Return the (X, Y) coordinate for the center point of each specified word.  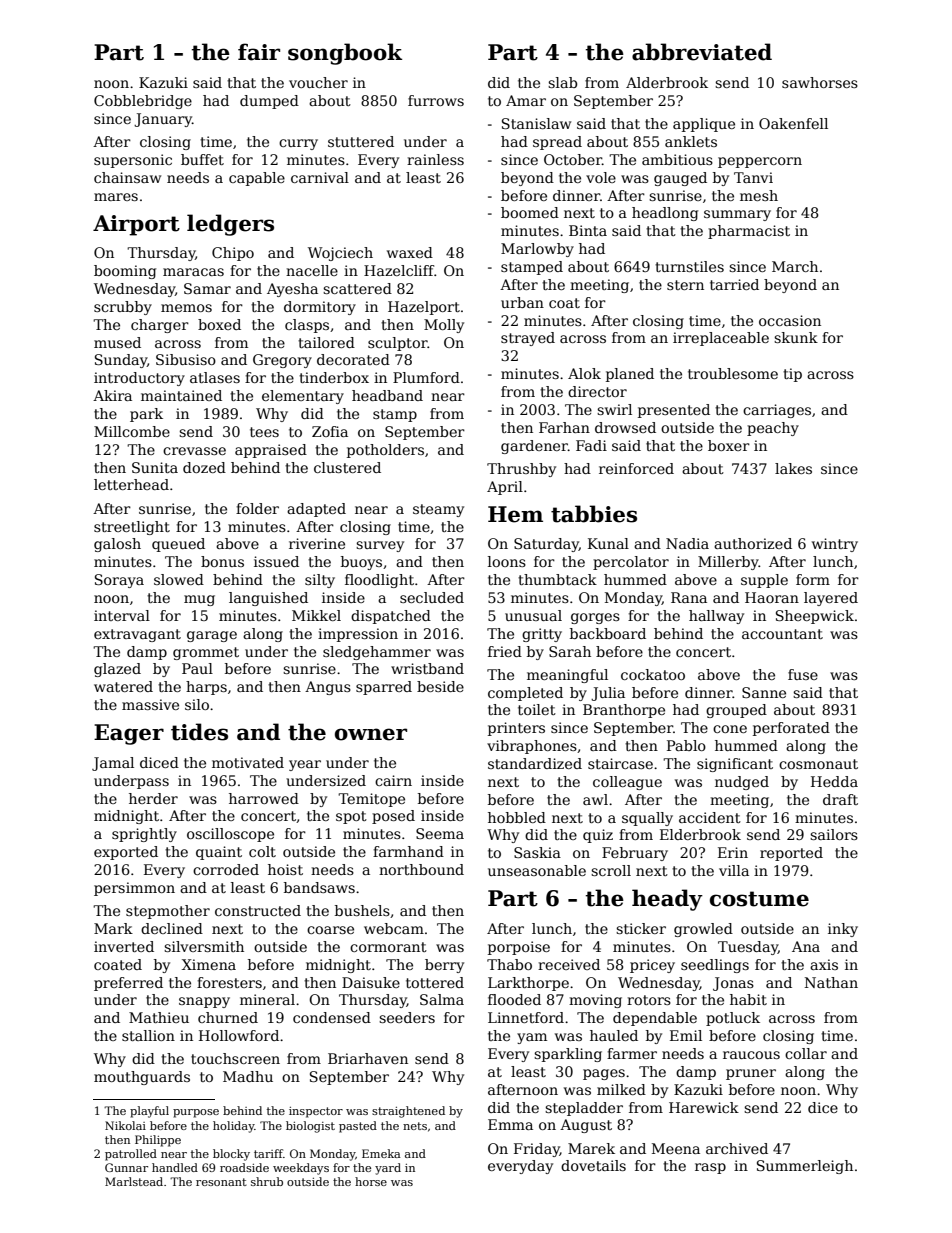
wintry (835, 545)
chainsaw (127, 177)
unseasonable (537, 870)
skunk (796, 337)
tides (199, 732)
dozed (204, 467)
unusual (533, 615)
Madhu (248, 1076)
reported (791, 854)
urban (522, 302)
